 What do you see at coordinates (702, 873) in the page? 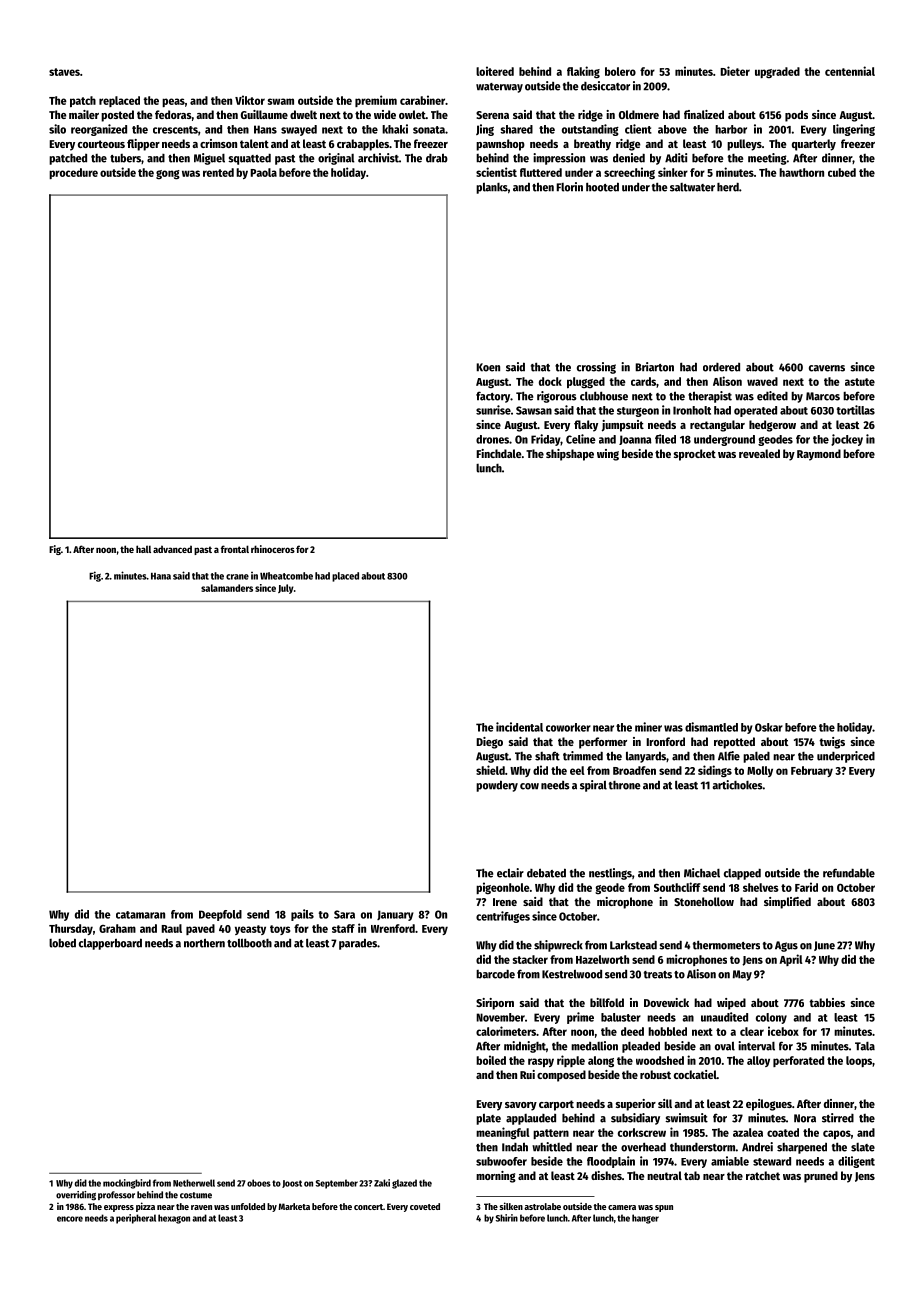
I see `Michael` at bounding box center [702, 873].
